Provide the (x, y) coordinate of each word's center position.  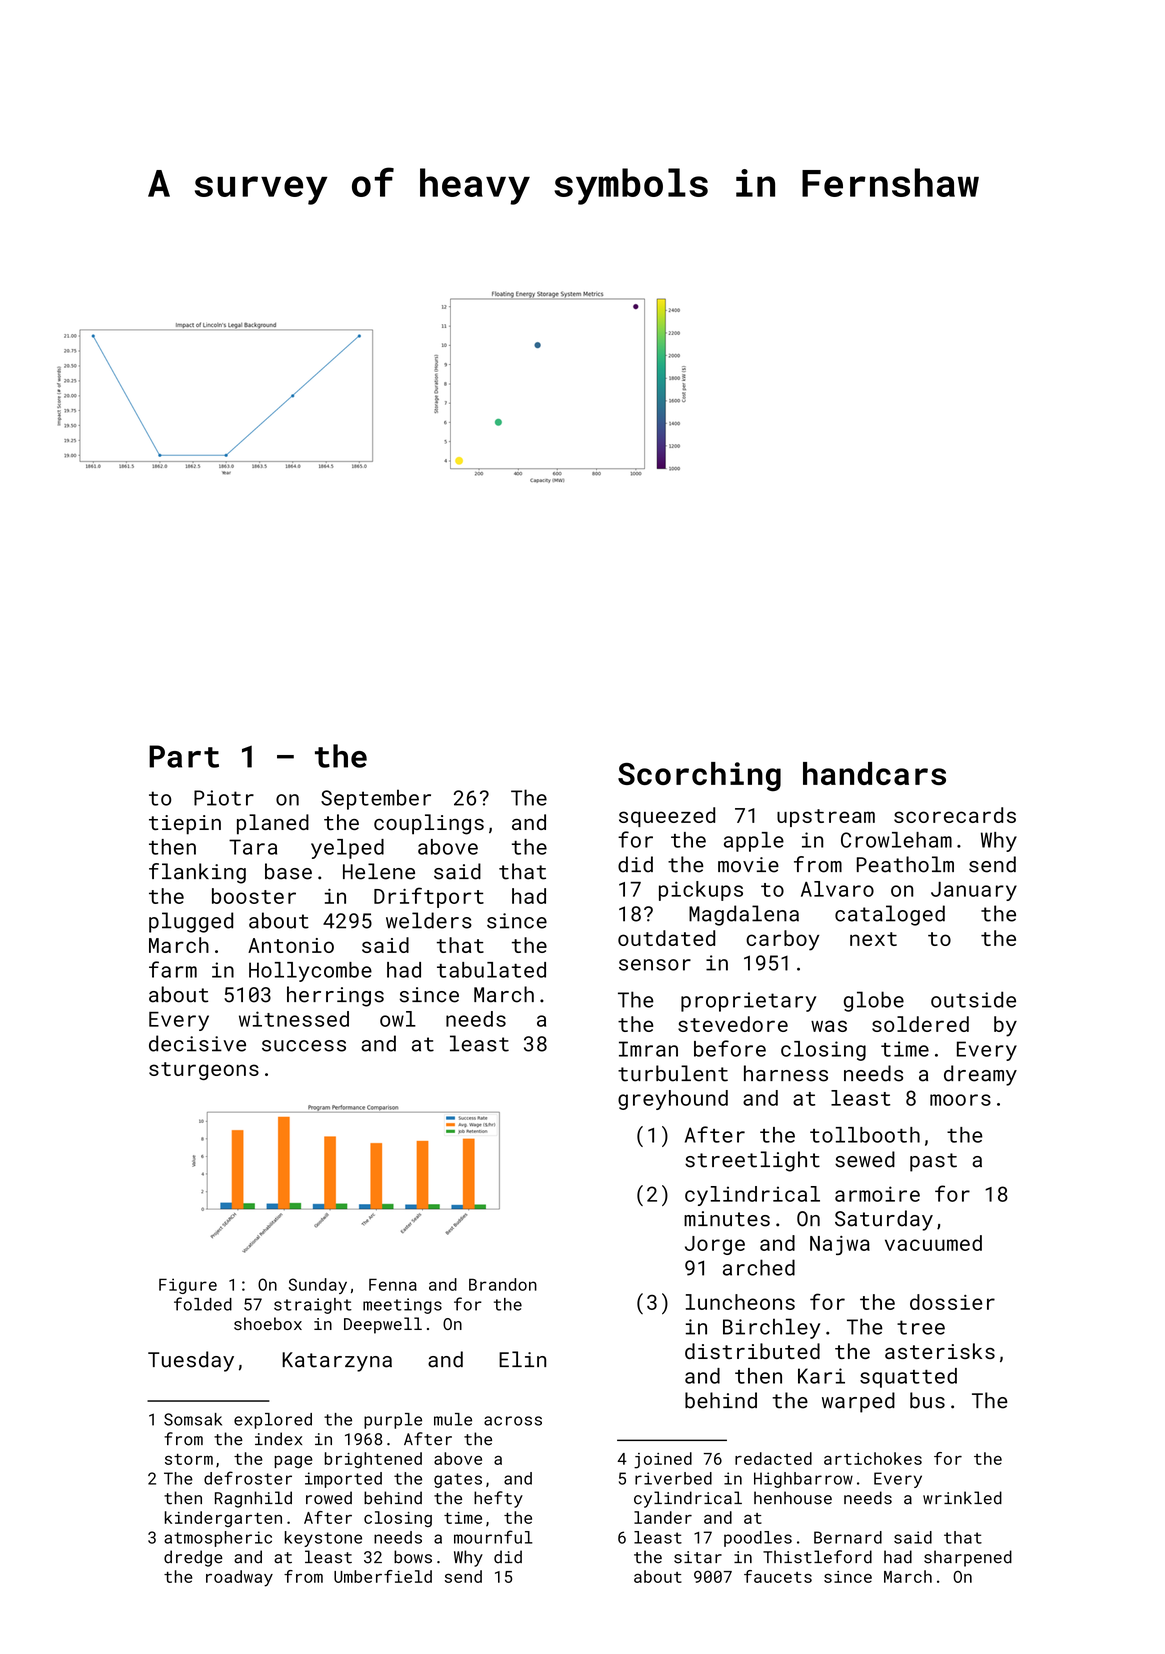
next (873, 939)
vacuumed (933, 1243)
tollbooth (865, 1135)
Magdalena (744, 915)
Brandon (503, 1284)
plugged (191, 922)
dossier (952, 1302)
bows (413, 1557)
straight (313, 1306)
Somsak (193, 1419)
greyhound (673, 1100)
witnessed (294, 1019)
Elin (522, 1359)
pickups (701, 891)
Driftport (429, 897)
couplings (429, 824)
